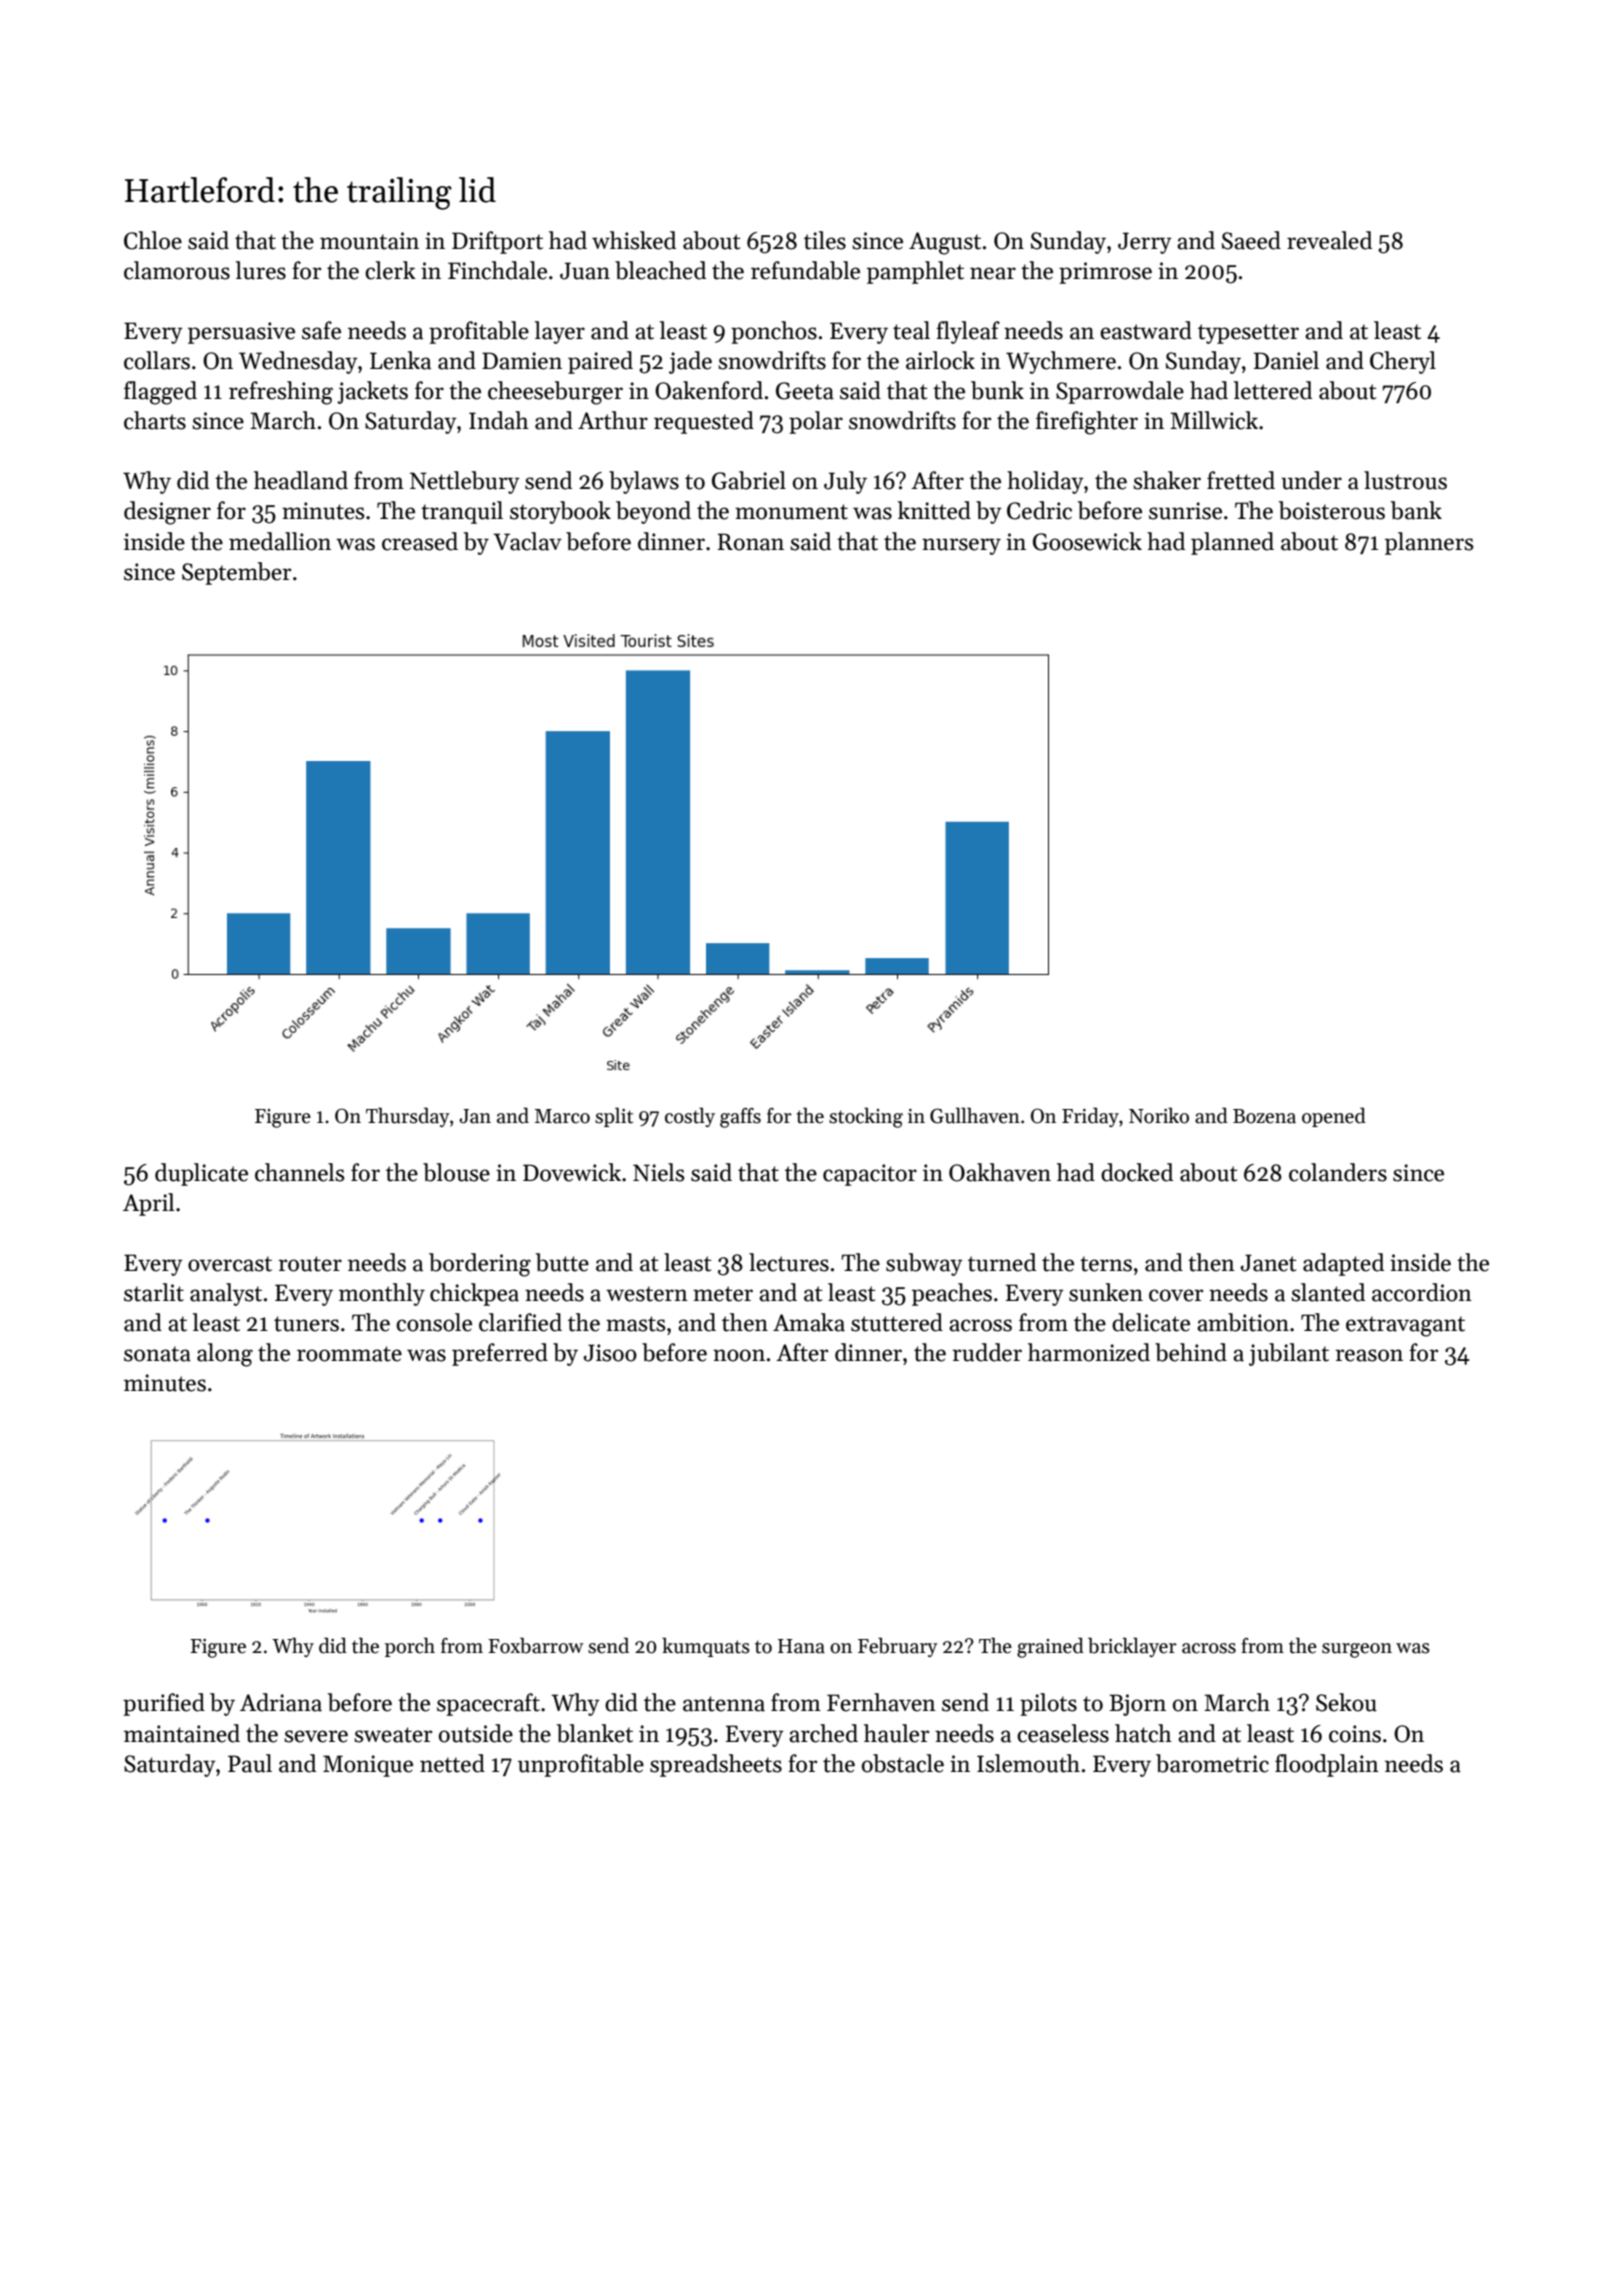  What do you see at coordinates (225, 1355) in the page?
I see `along` at bounding box center [225, 1355].
